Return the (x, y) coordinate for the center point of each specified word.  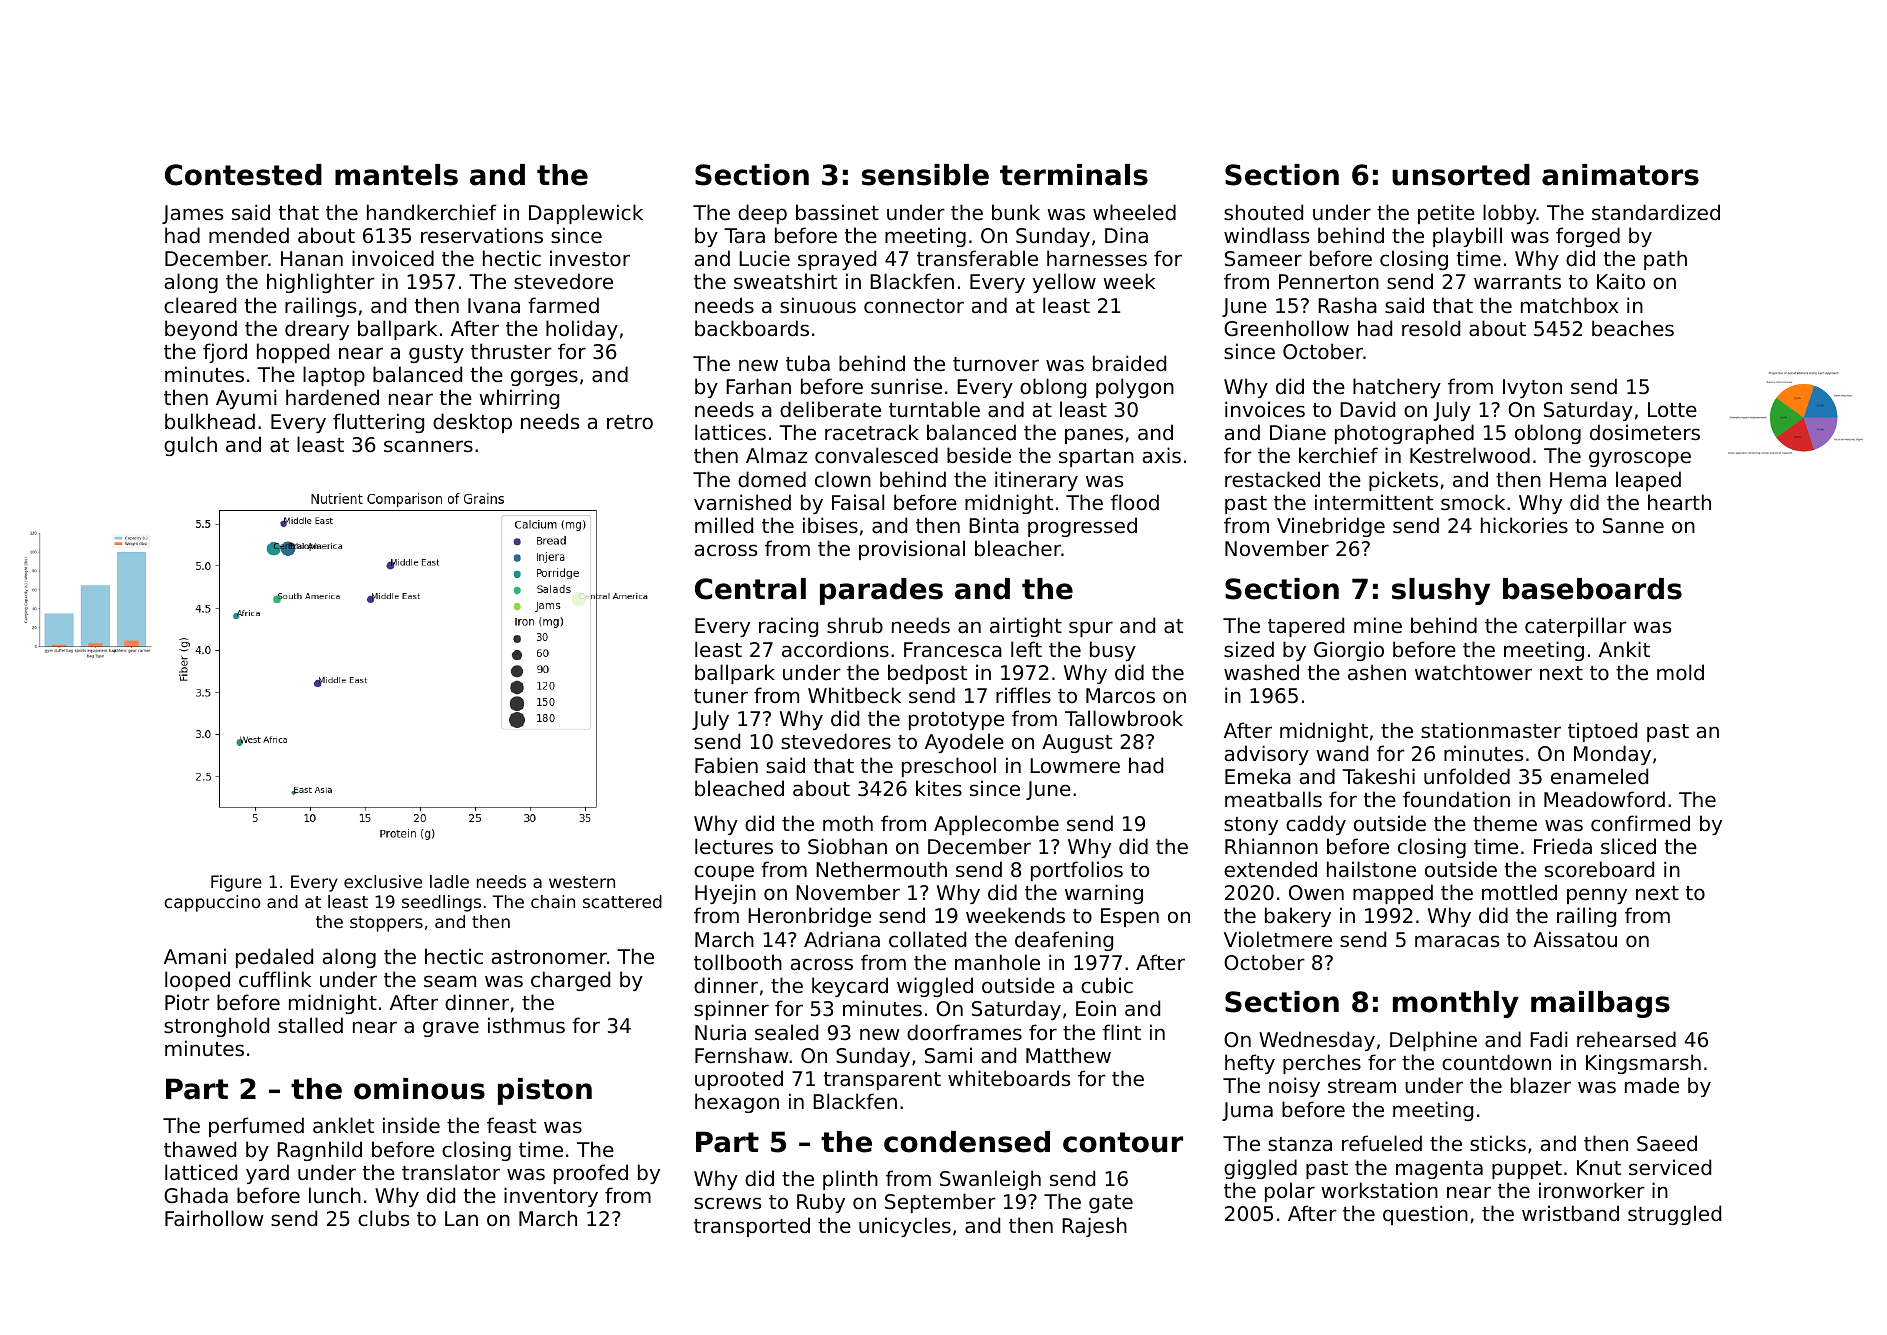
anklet (343, 1125)
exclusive (383, 881)
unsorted (1461, 175)
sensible (925, 175)
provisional (912, 550)
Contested (243, 175)
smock (1473, 502)
